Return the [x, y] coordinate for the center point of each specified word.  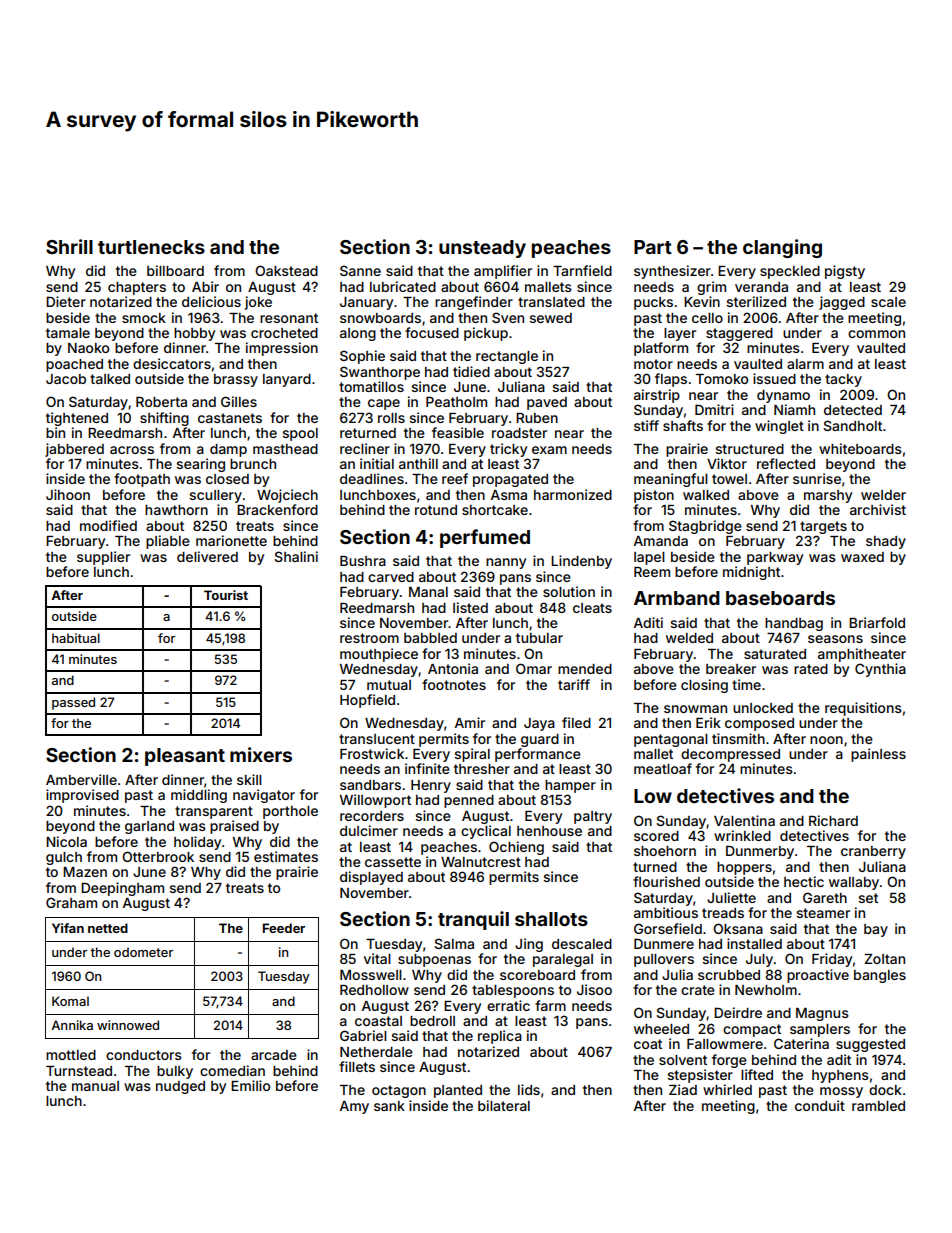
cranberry [873, 852]
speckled [790, 272]
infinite [427, 768]
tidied [471, 371]
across [132, 450]
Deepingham [122, 889]
